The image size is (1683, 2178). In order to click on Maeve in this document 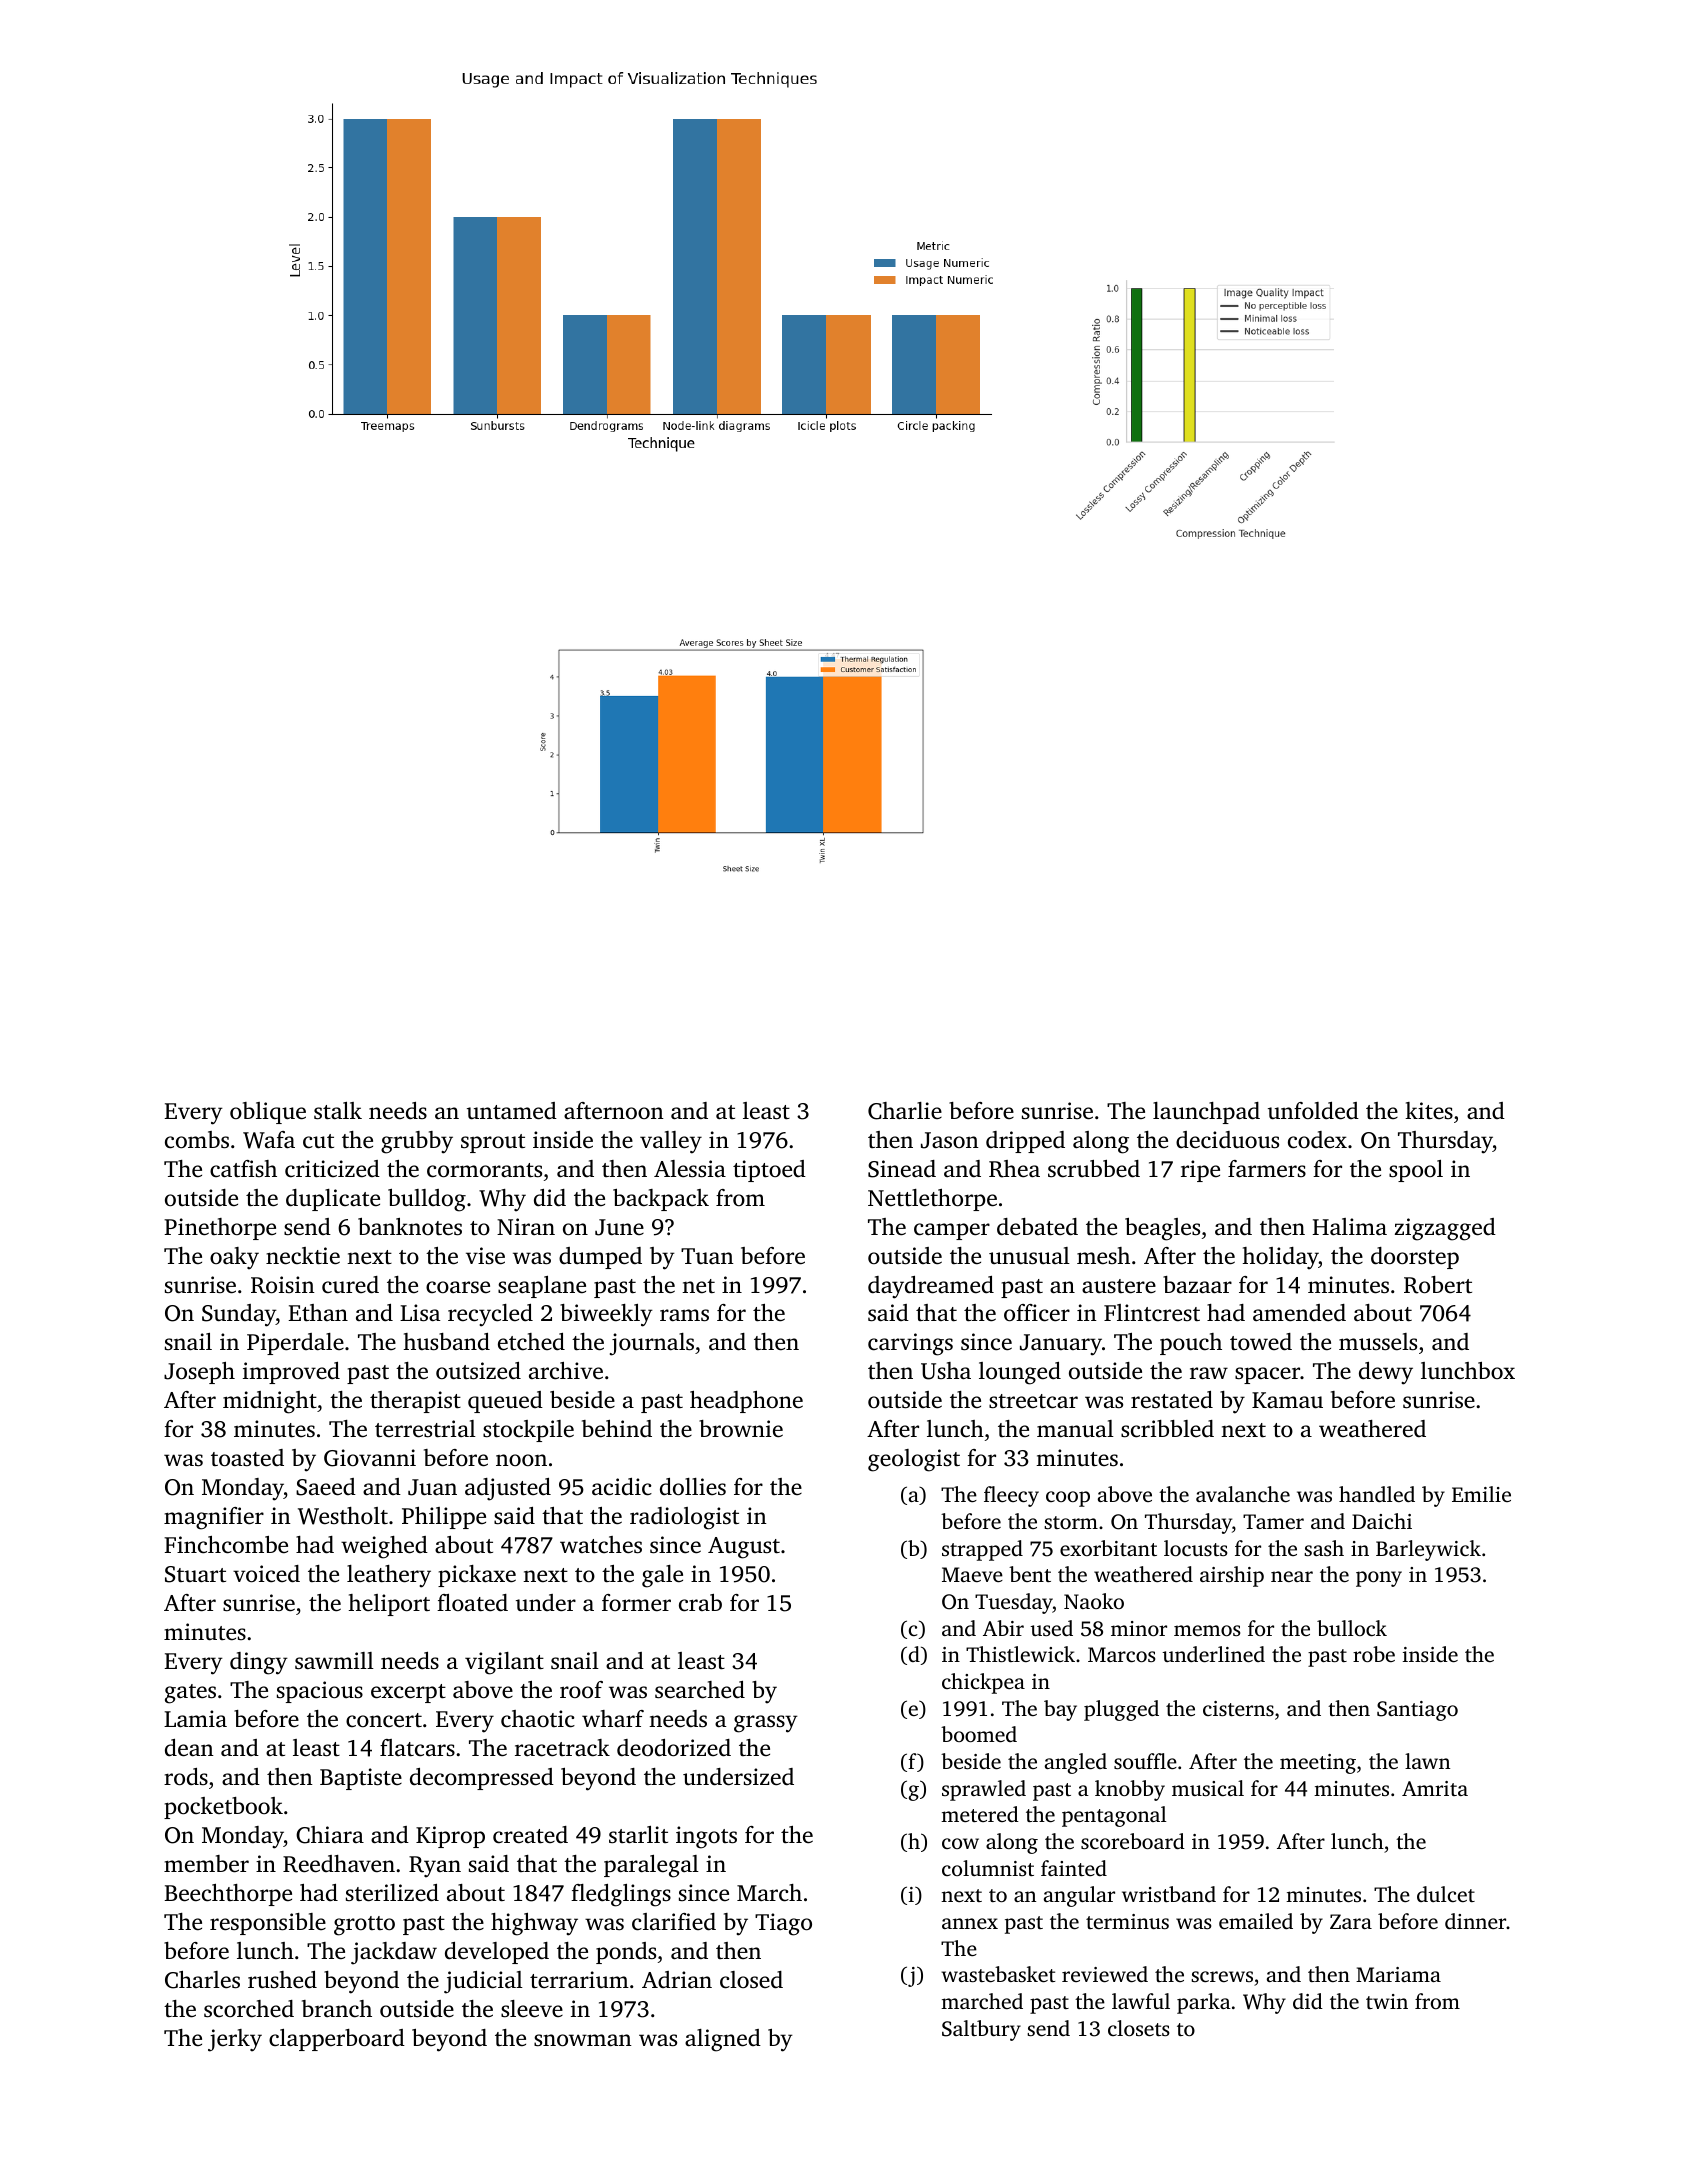, I will do `click(972, 1574)`.
